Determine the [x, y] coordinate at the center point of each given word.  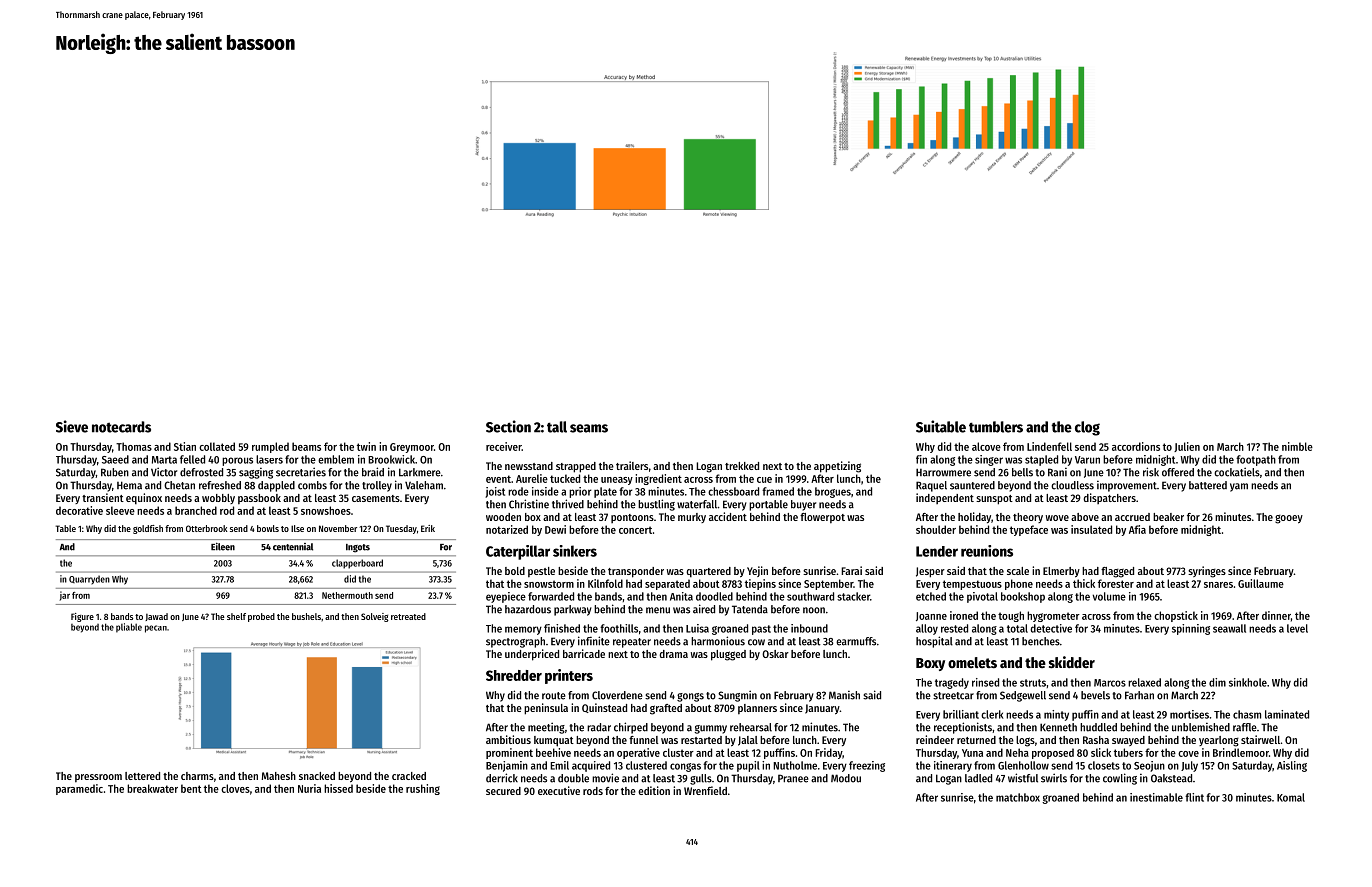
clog [1087, 428]
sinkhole [1248, 682]
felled [192, 459]
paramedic [79, 789]
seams [589, 428]
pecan [156, 629]
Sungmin [737, 696]
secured [503, 791]
